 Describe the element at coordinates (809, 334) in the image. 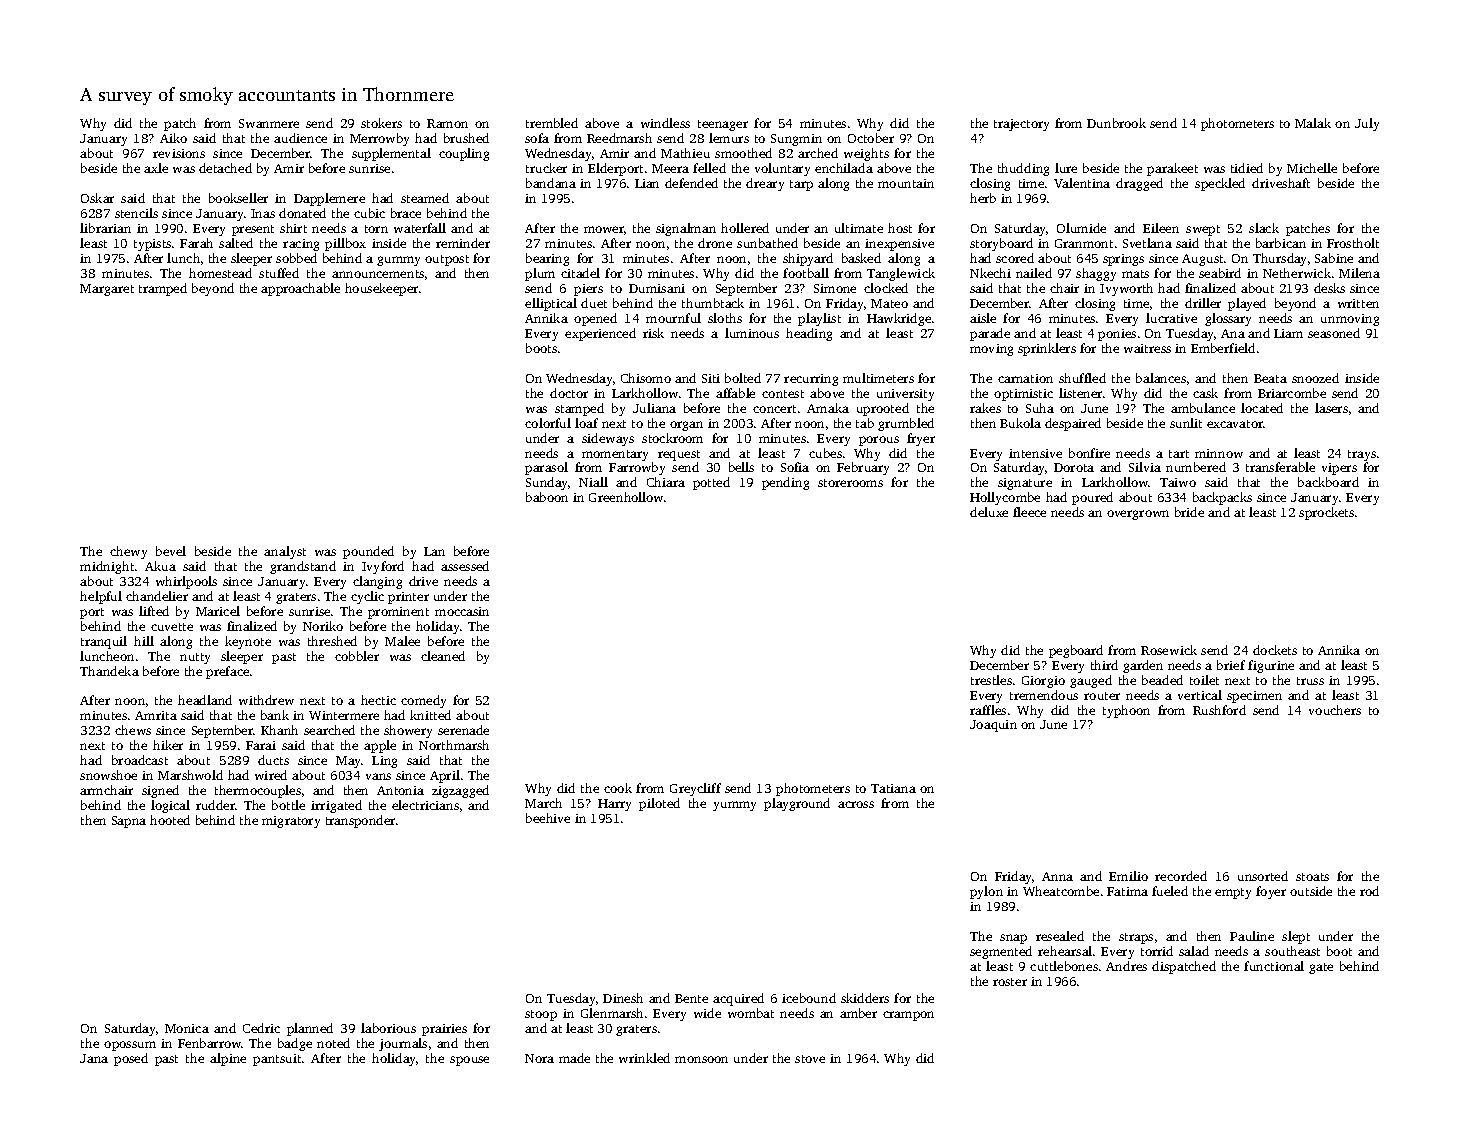

I see `heading` at that location.
